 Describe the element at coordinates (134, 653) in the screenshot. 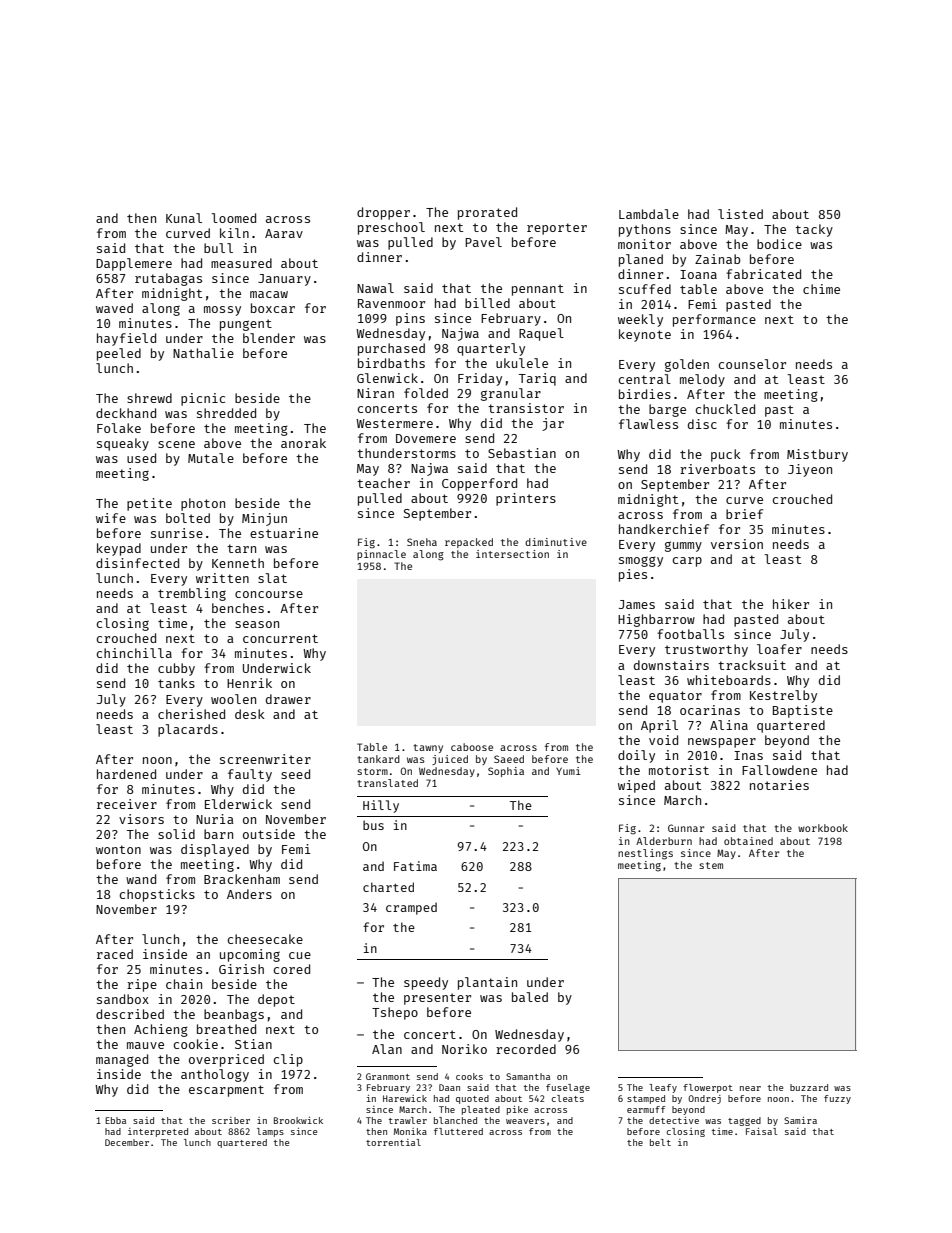

I see `chinchilla` at that location.
